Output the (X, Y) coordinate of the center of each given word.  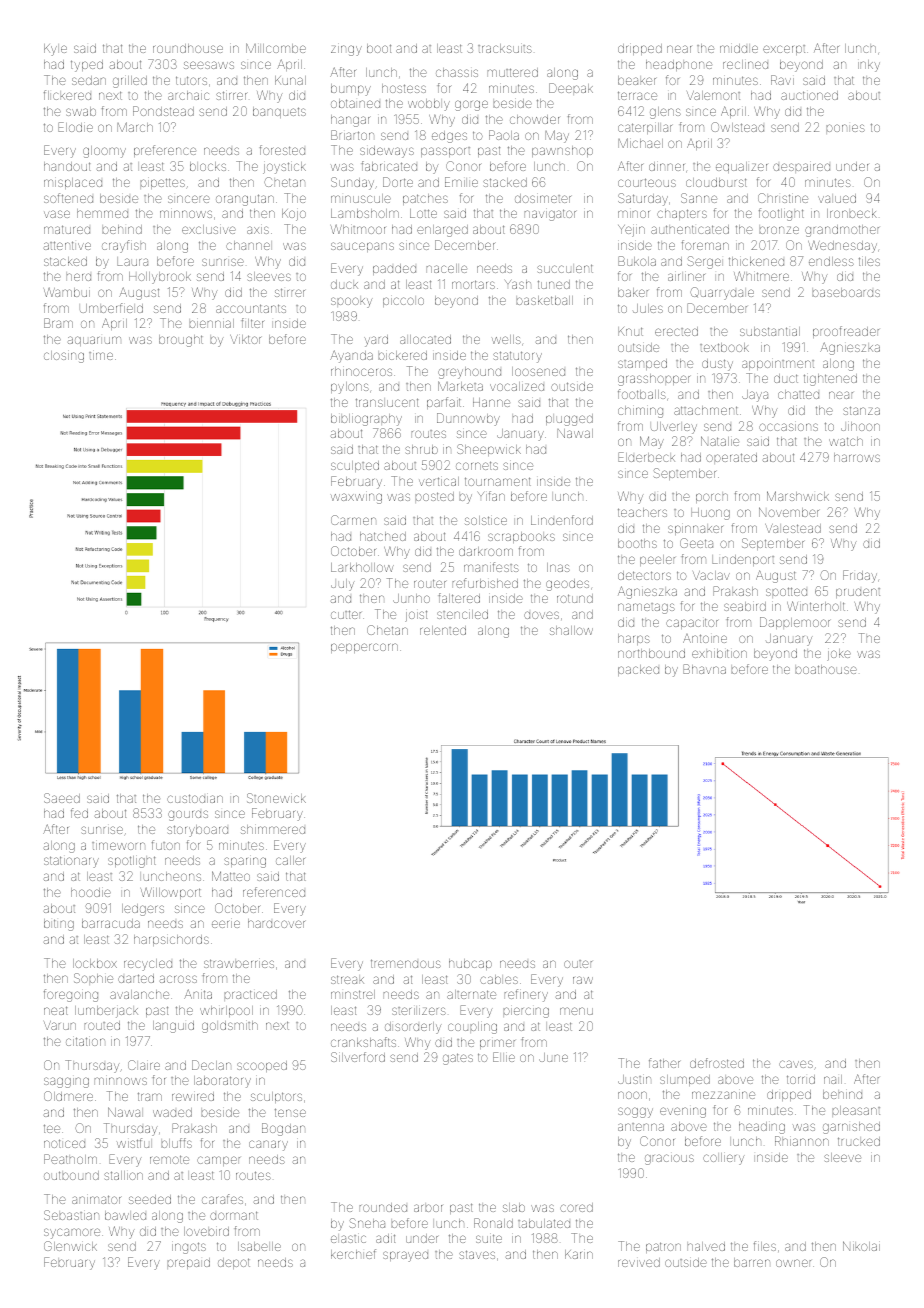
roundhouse (188, 48)
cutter (346, 614)
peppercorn (364, 648)
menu (576, 1011)
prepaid (189, 1263)
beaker (637, 80)
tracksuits (505, 48)
